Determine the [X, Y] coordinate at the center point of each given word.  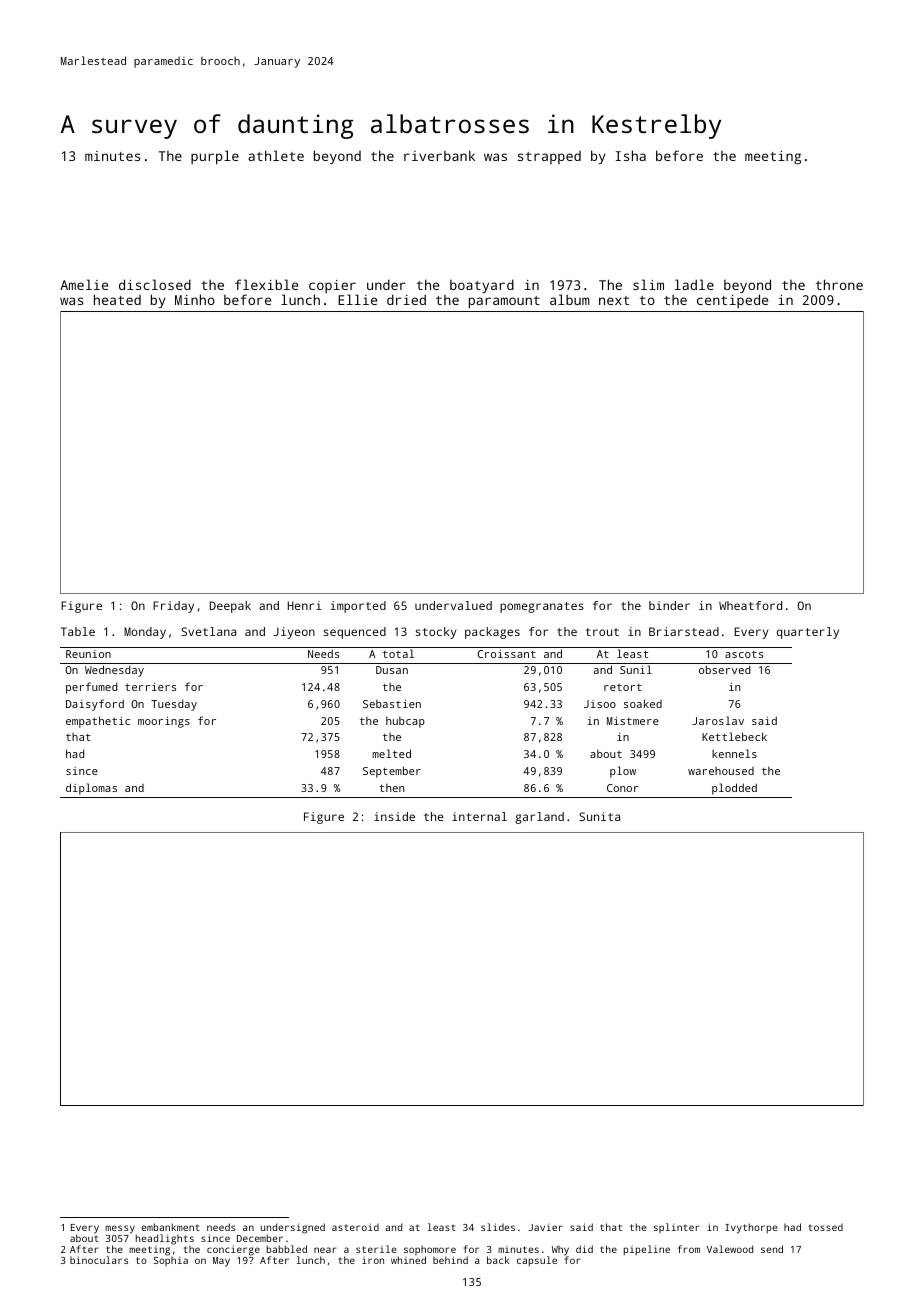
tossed [825, 1227]
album [570, 299]
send [772, 1249]
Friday [173, 607]
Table [78, 631]
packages [492, 633]
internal [479, 816]
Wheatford [750, 605]
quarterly [808, 633]
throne [839, 284]
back [498, 1260]
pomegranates [542, 607]
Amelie [84, 284]
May [221, 1262]
